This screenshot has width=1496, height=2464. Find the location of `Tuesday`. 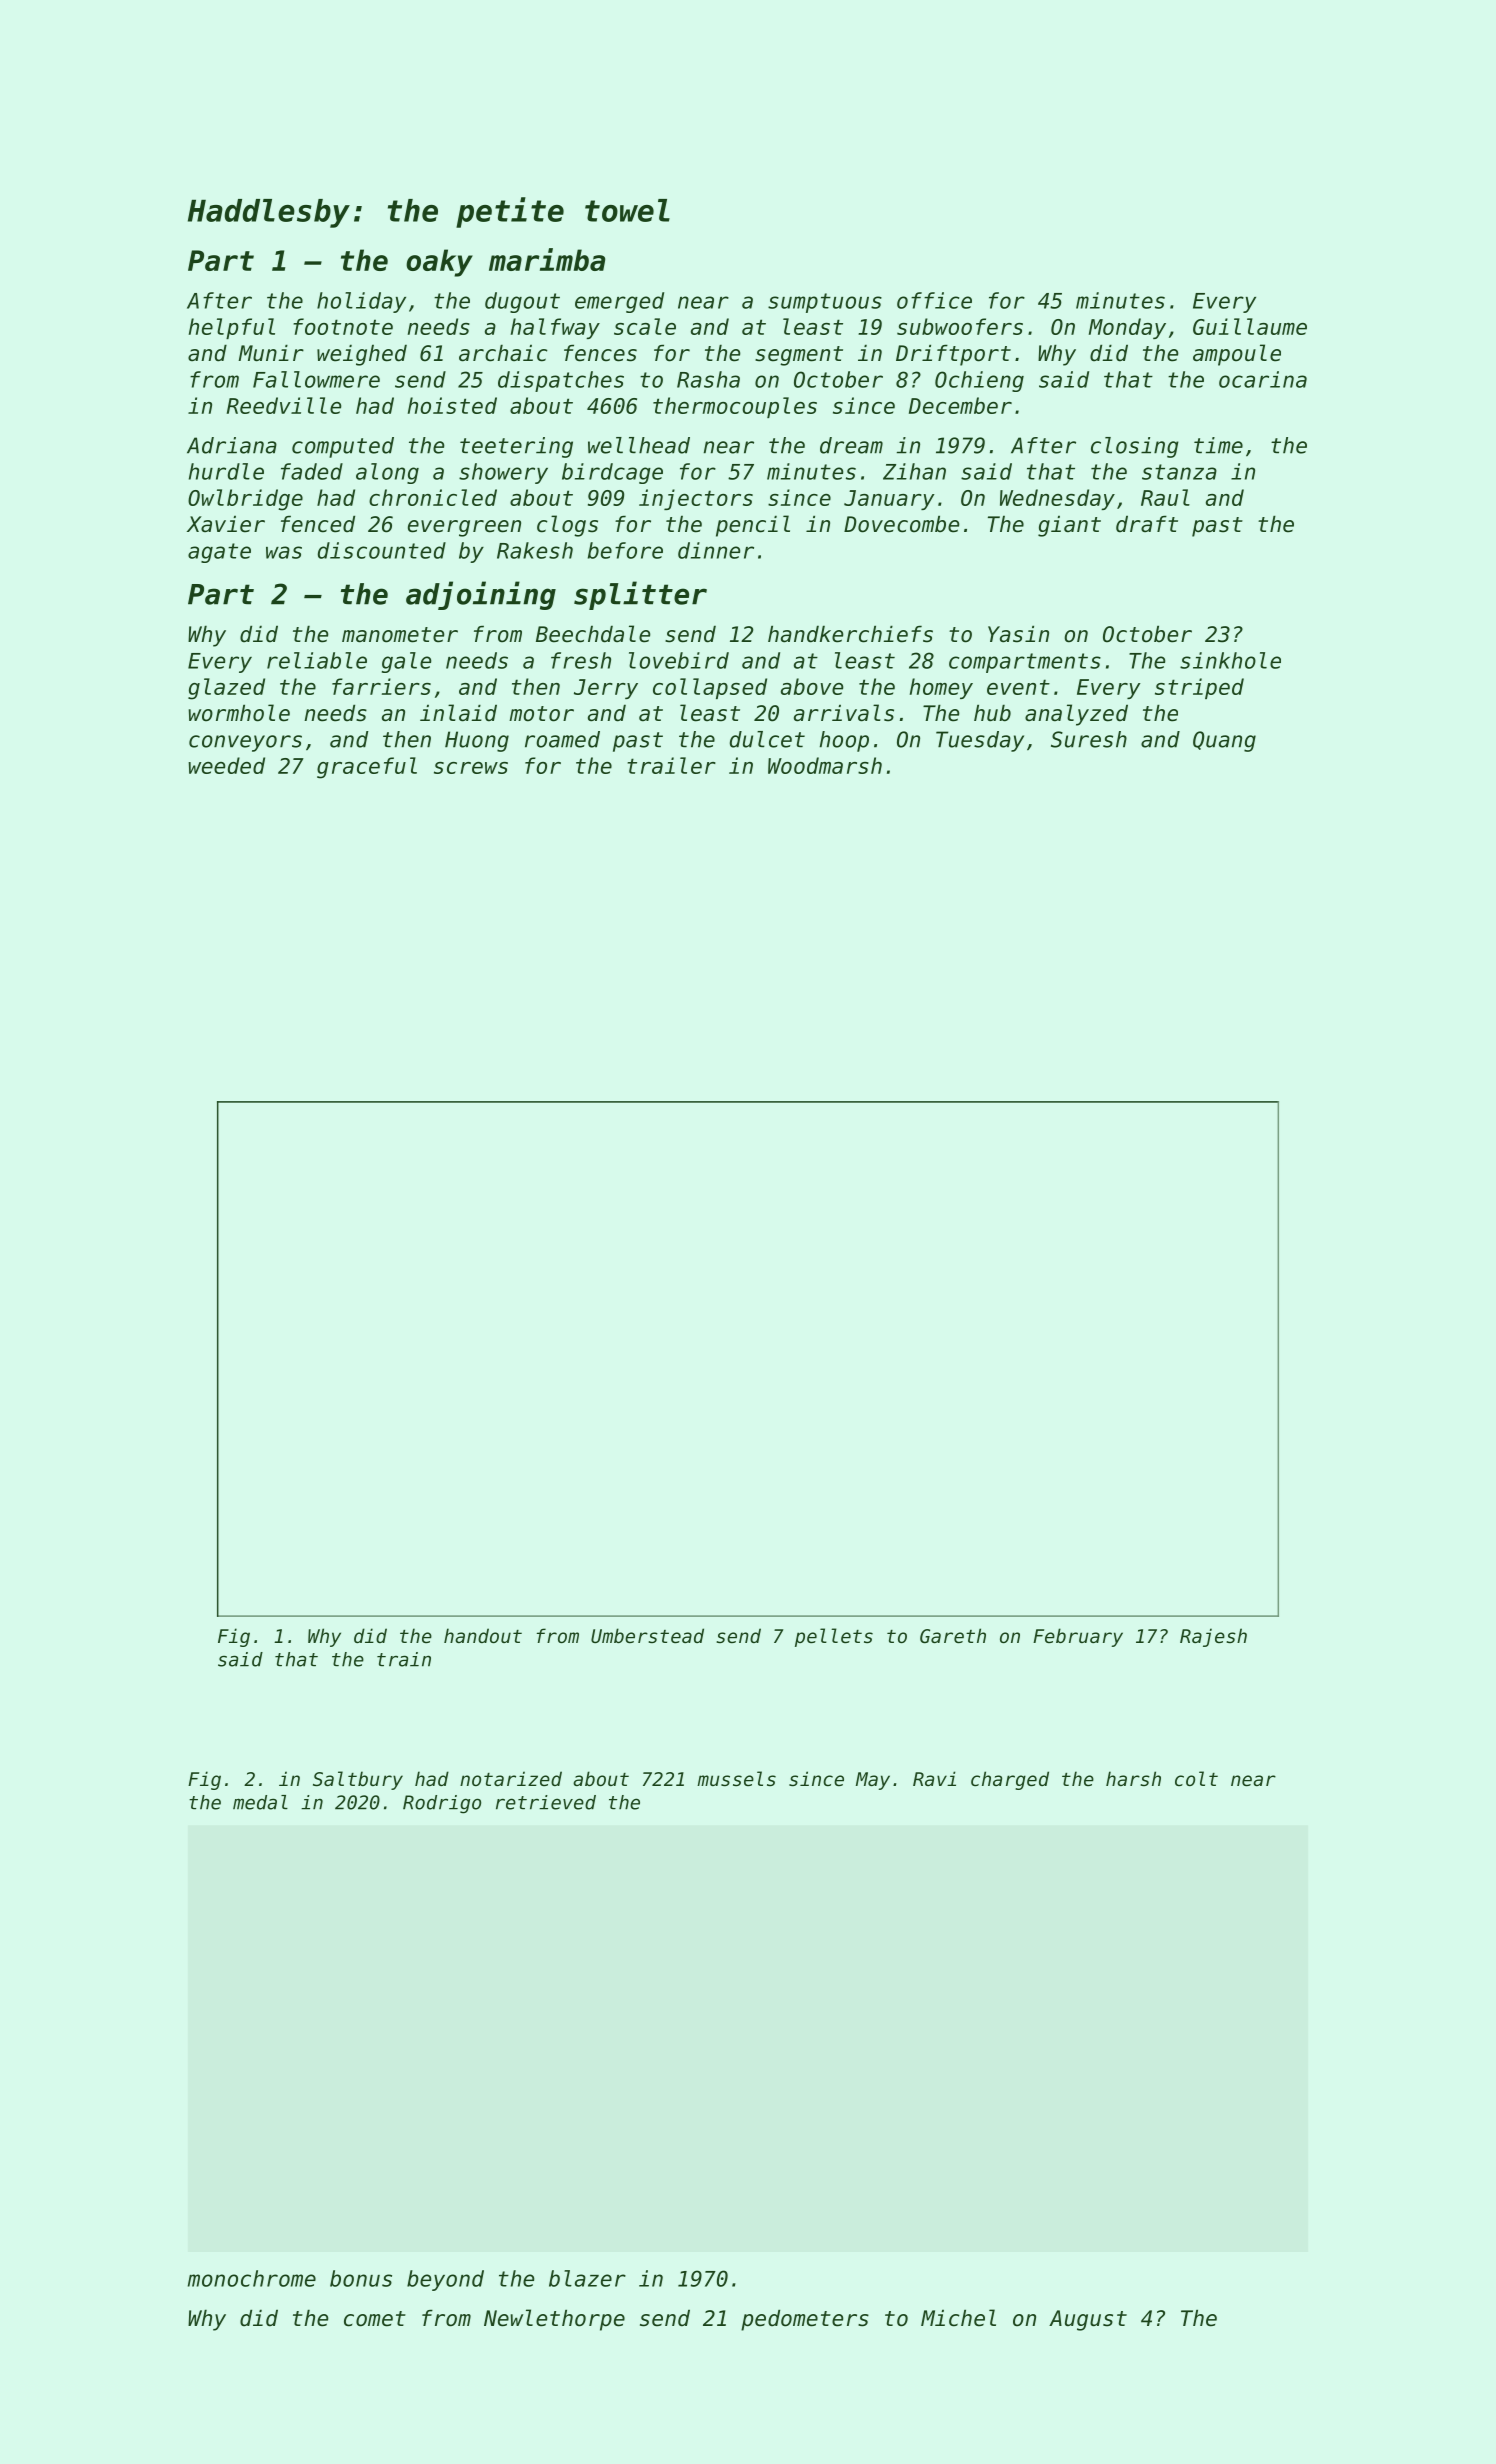

Tuesday is located at coordinates (980, 741).
